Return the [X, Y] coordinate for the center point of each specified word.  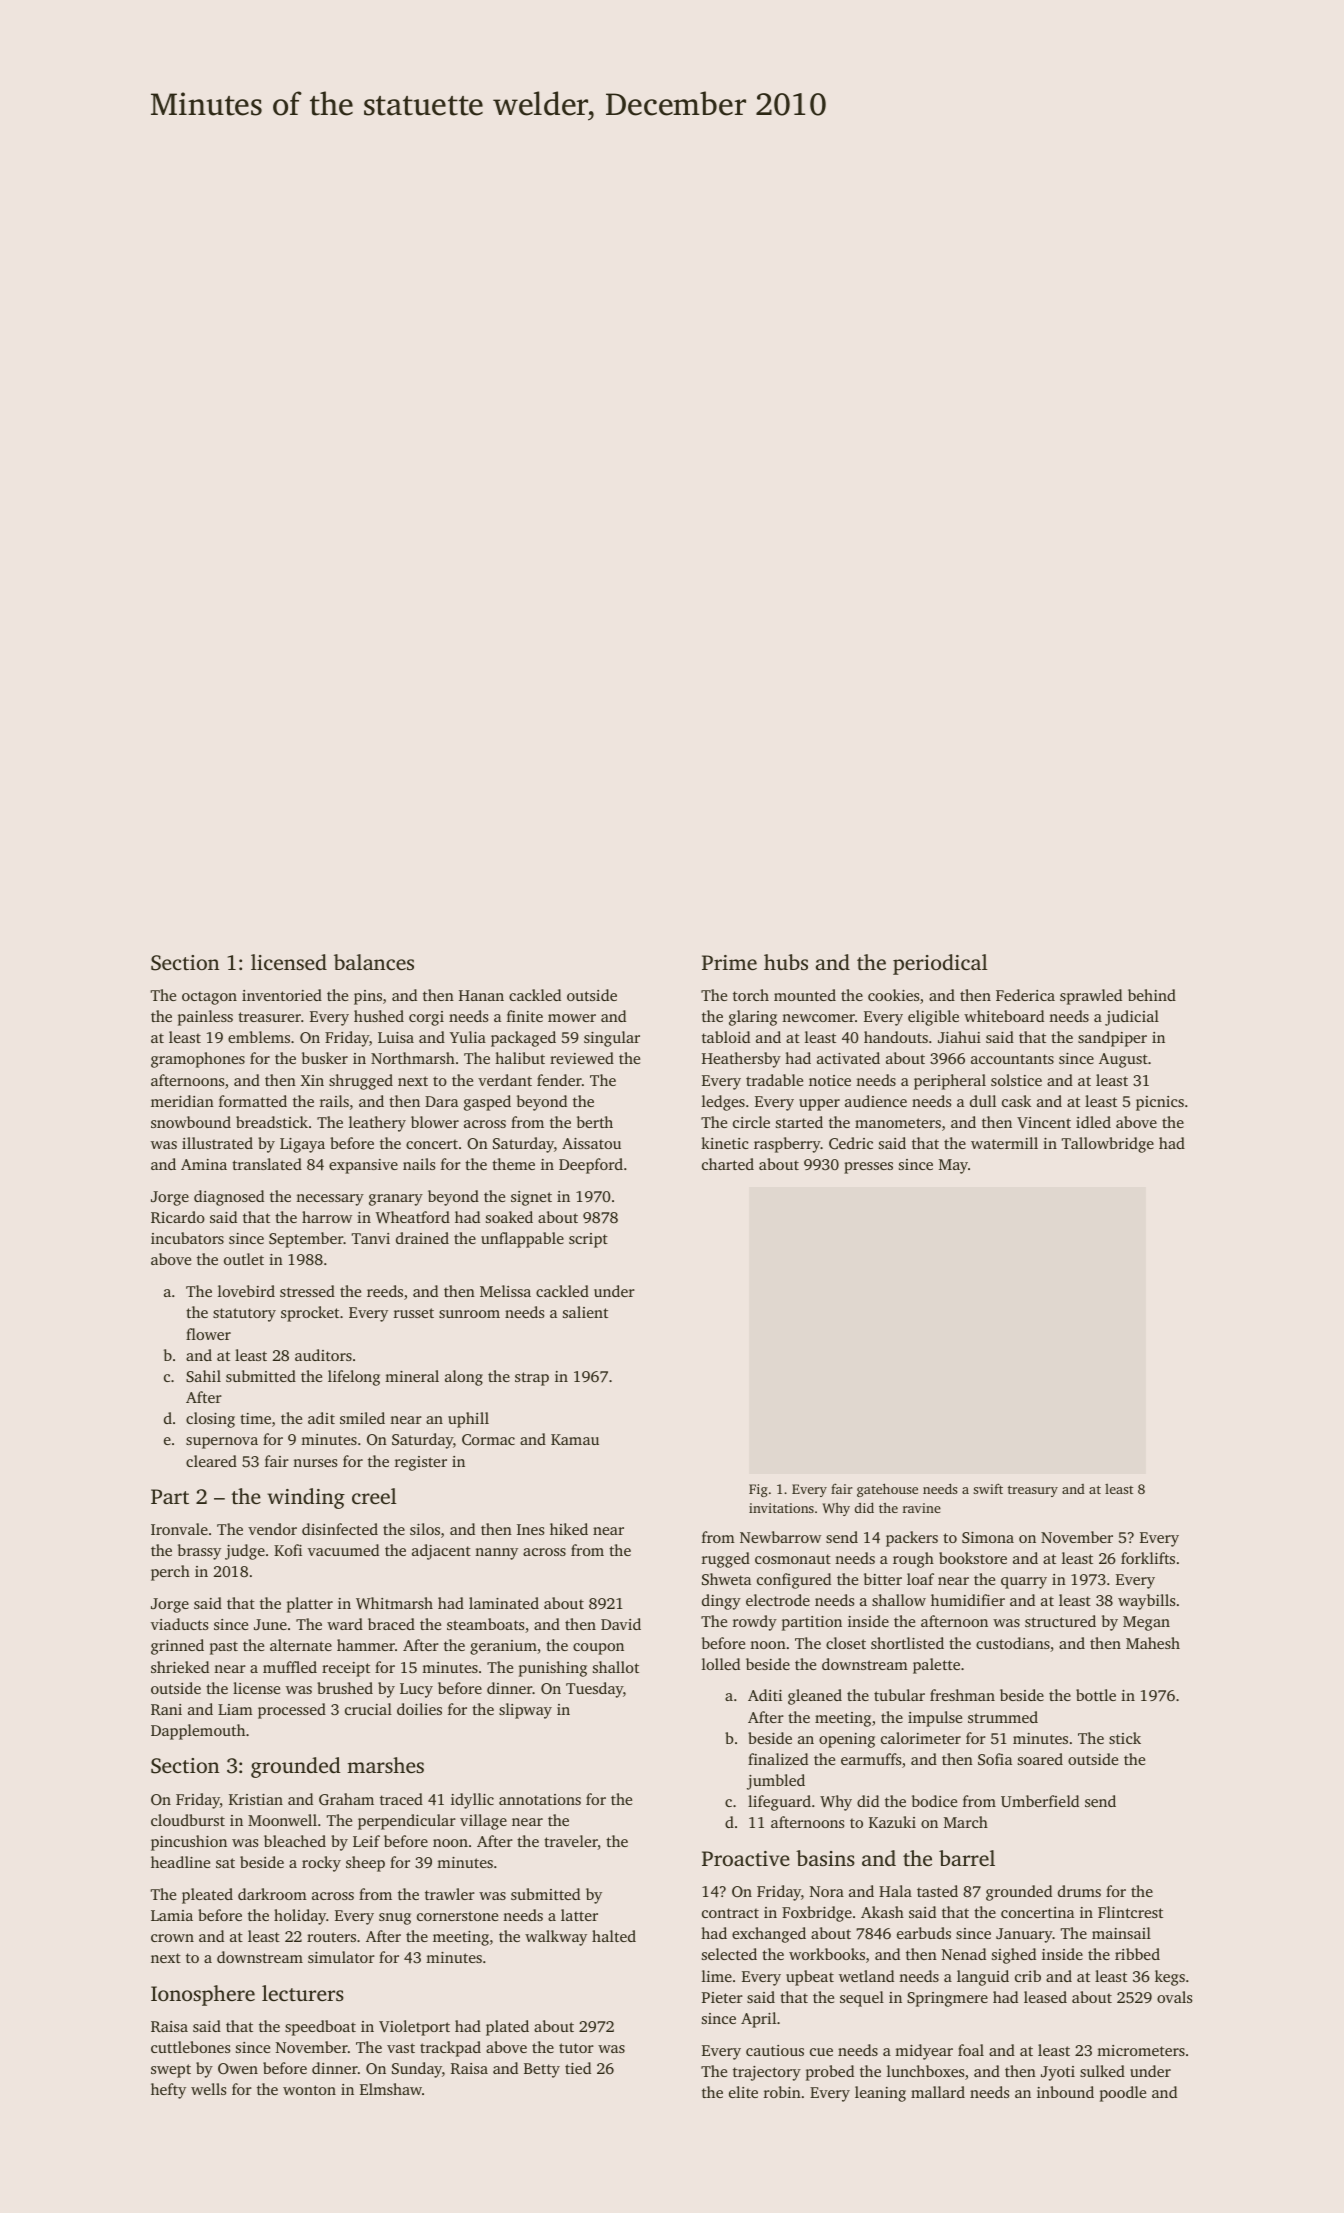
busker [325, 1058]
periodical [940, 964]
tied [578, 2068]
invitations [781, 1508]
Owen [238, 2068]
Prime [729, 962]
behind [1152, 995]
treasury [1033, 1491]
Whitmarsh [394, 1603]
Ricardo [178, 1217]
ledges [723, 1103]
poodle [1123, 2094]
